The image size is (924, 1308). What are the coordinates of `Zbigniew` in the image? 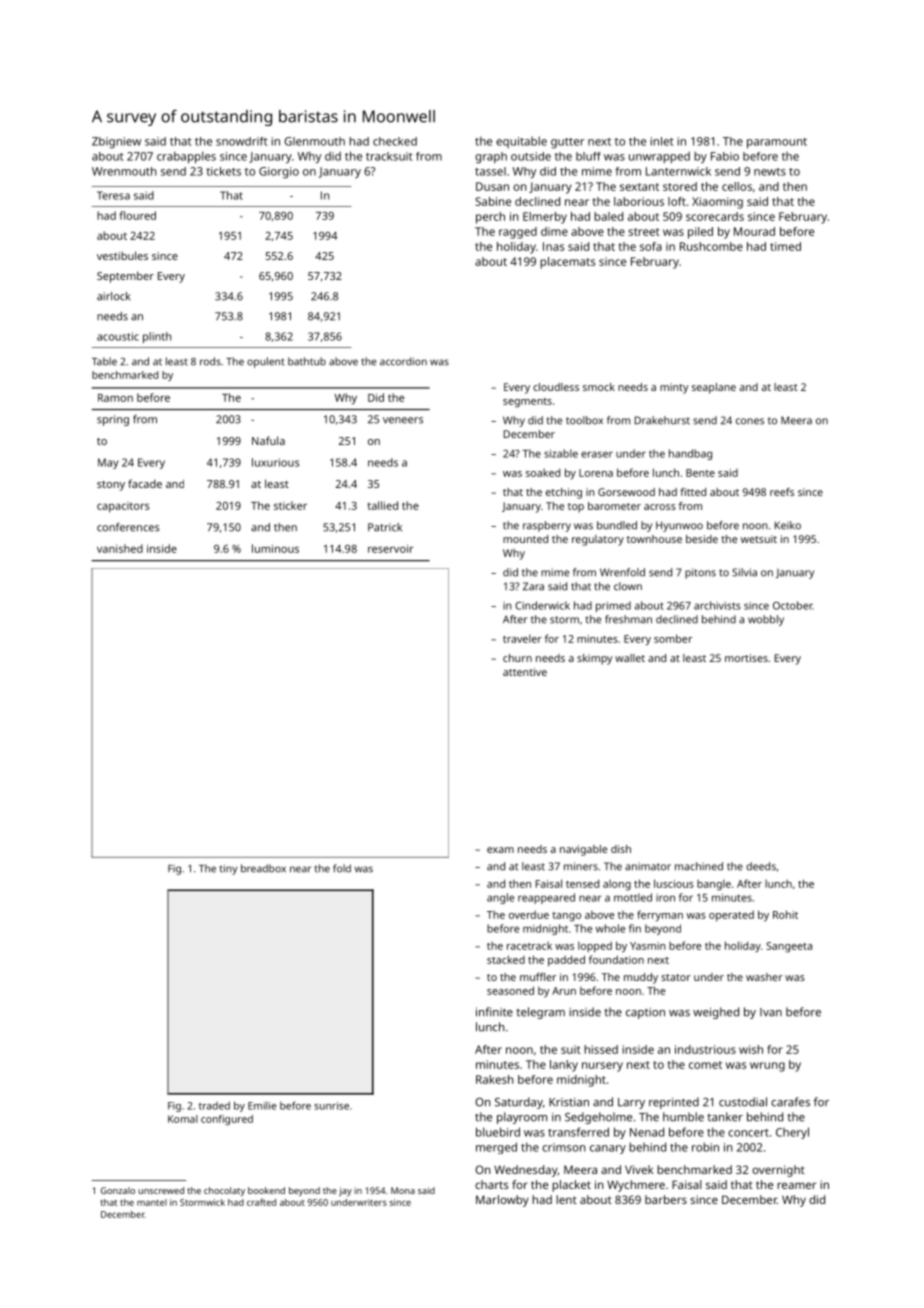 It's located at (116, 143).
